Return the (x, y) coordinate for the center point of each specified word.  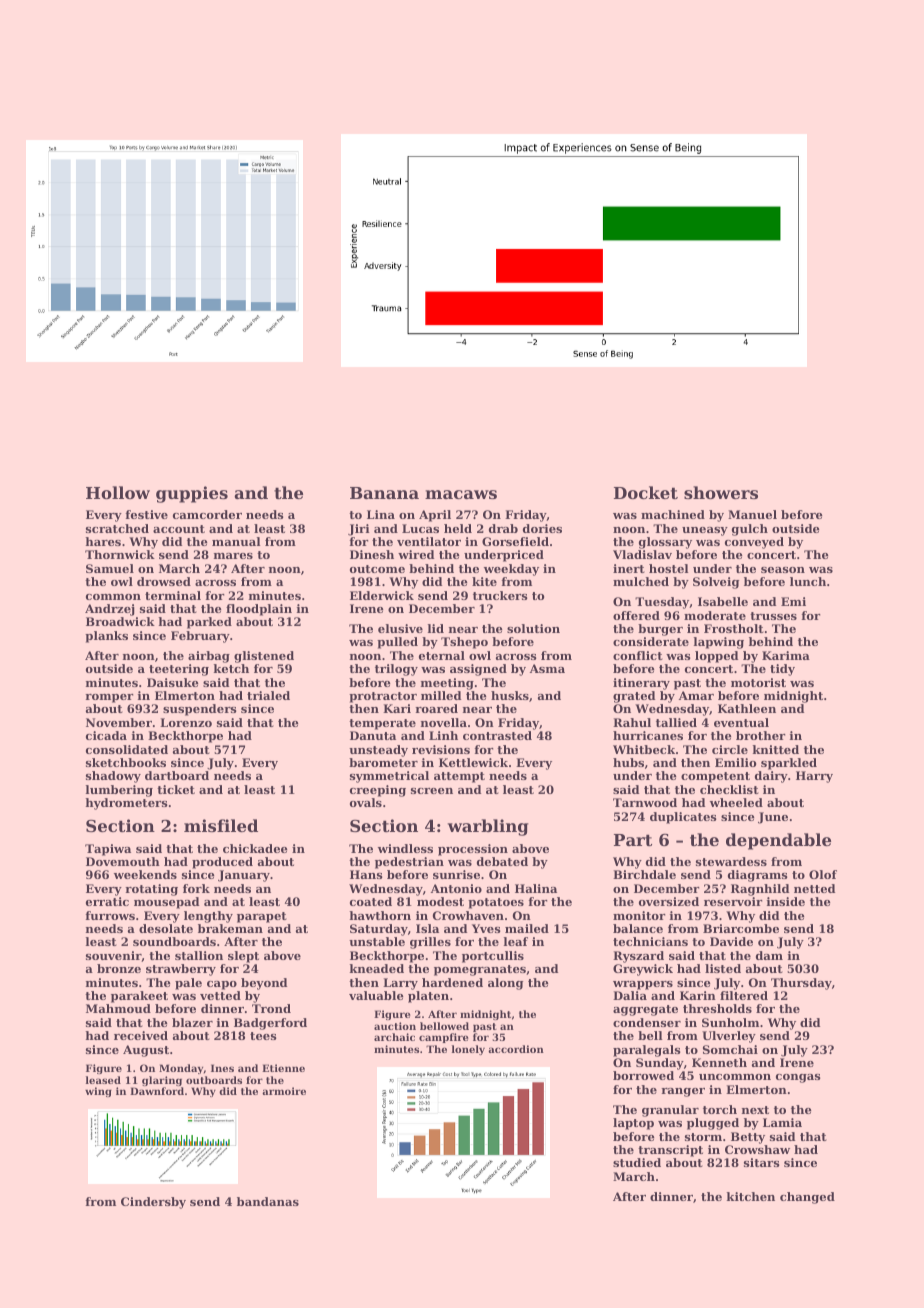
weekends (145, 874)
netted (815, 888)
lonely (468, 1050)
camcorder (207, 514)
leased (103, 1080)
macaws (461, 494)
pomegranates (480, 970)
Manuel (752, 514)
